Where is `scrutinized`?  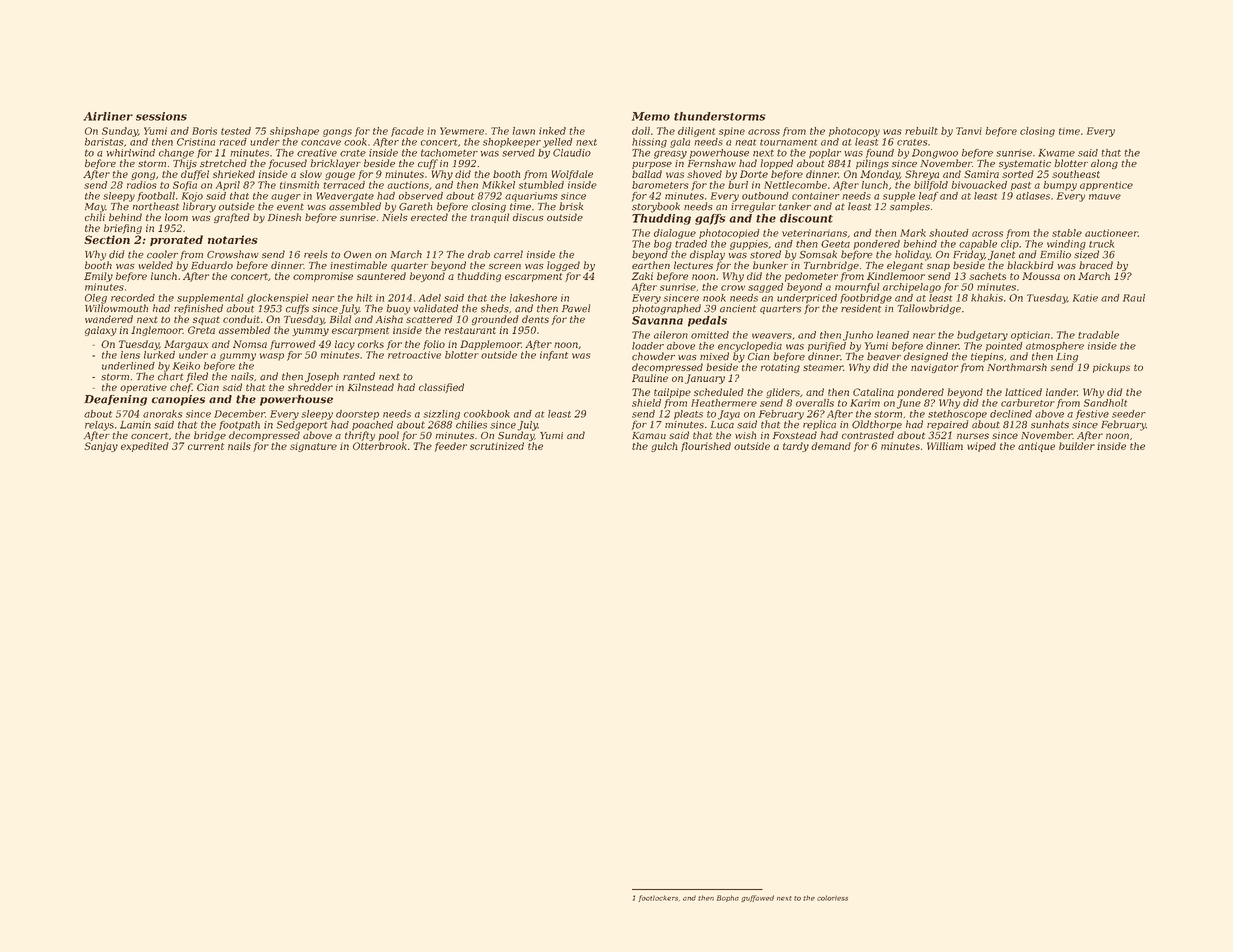
scrutinized is located at coordinates (497, 446).
